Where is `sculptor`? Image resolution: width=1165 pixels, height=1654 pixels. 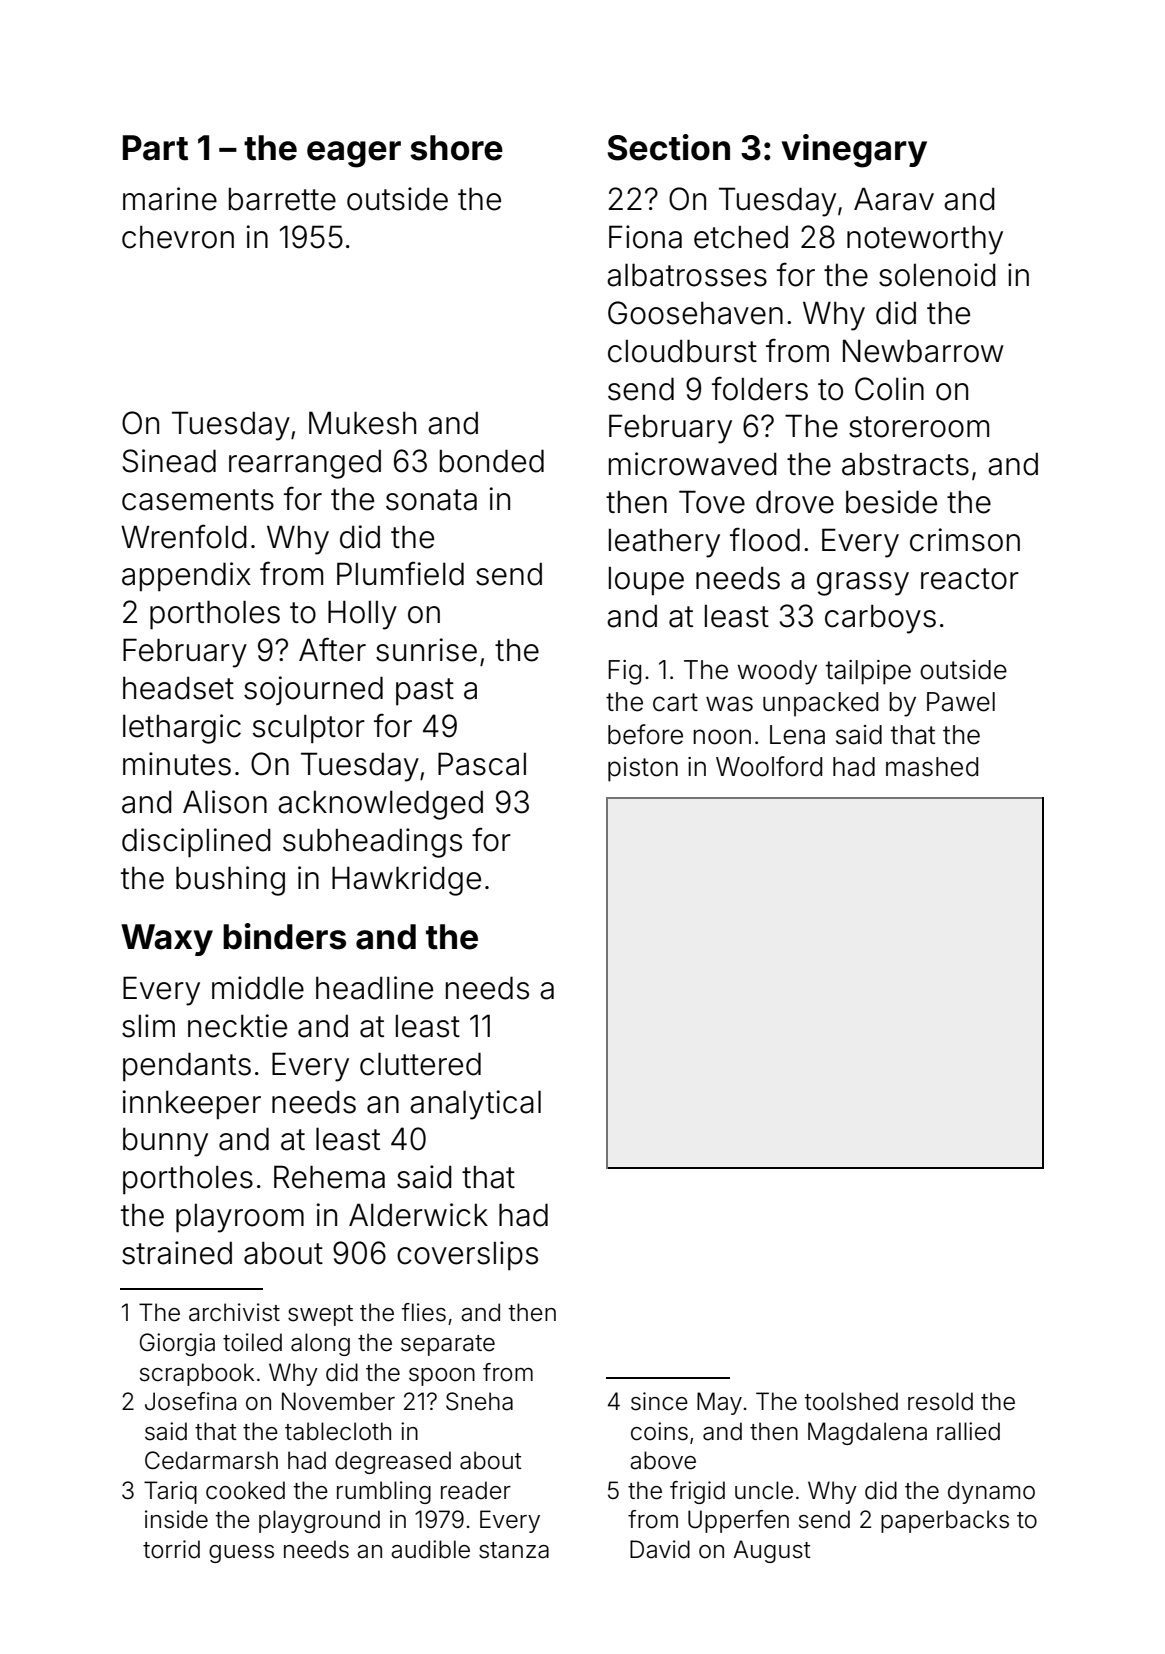
sculptor is located at coordinates (309, 729).
